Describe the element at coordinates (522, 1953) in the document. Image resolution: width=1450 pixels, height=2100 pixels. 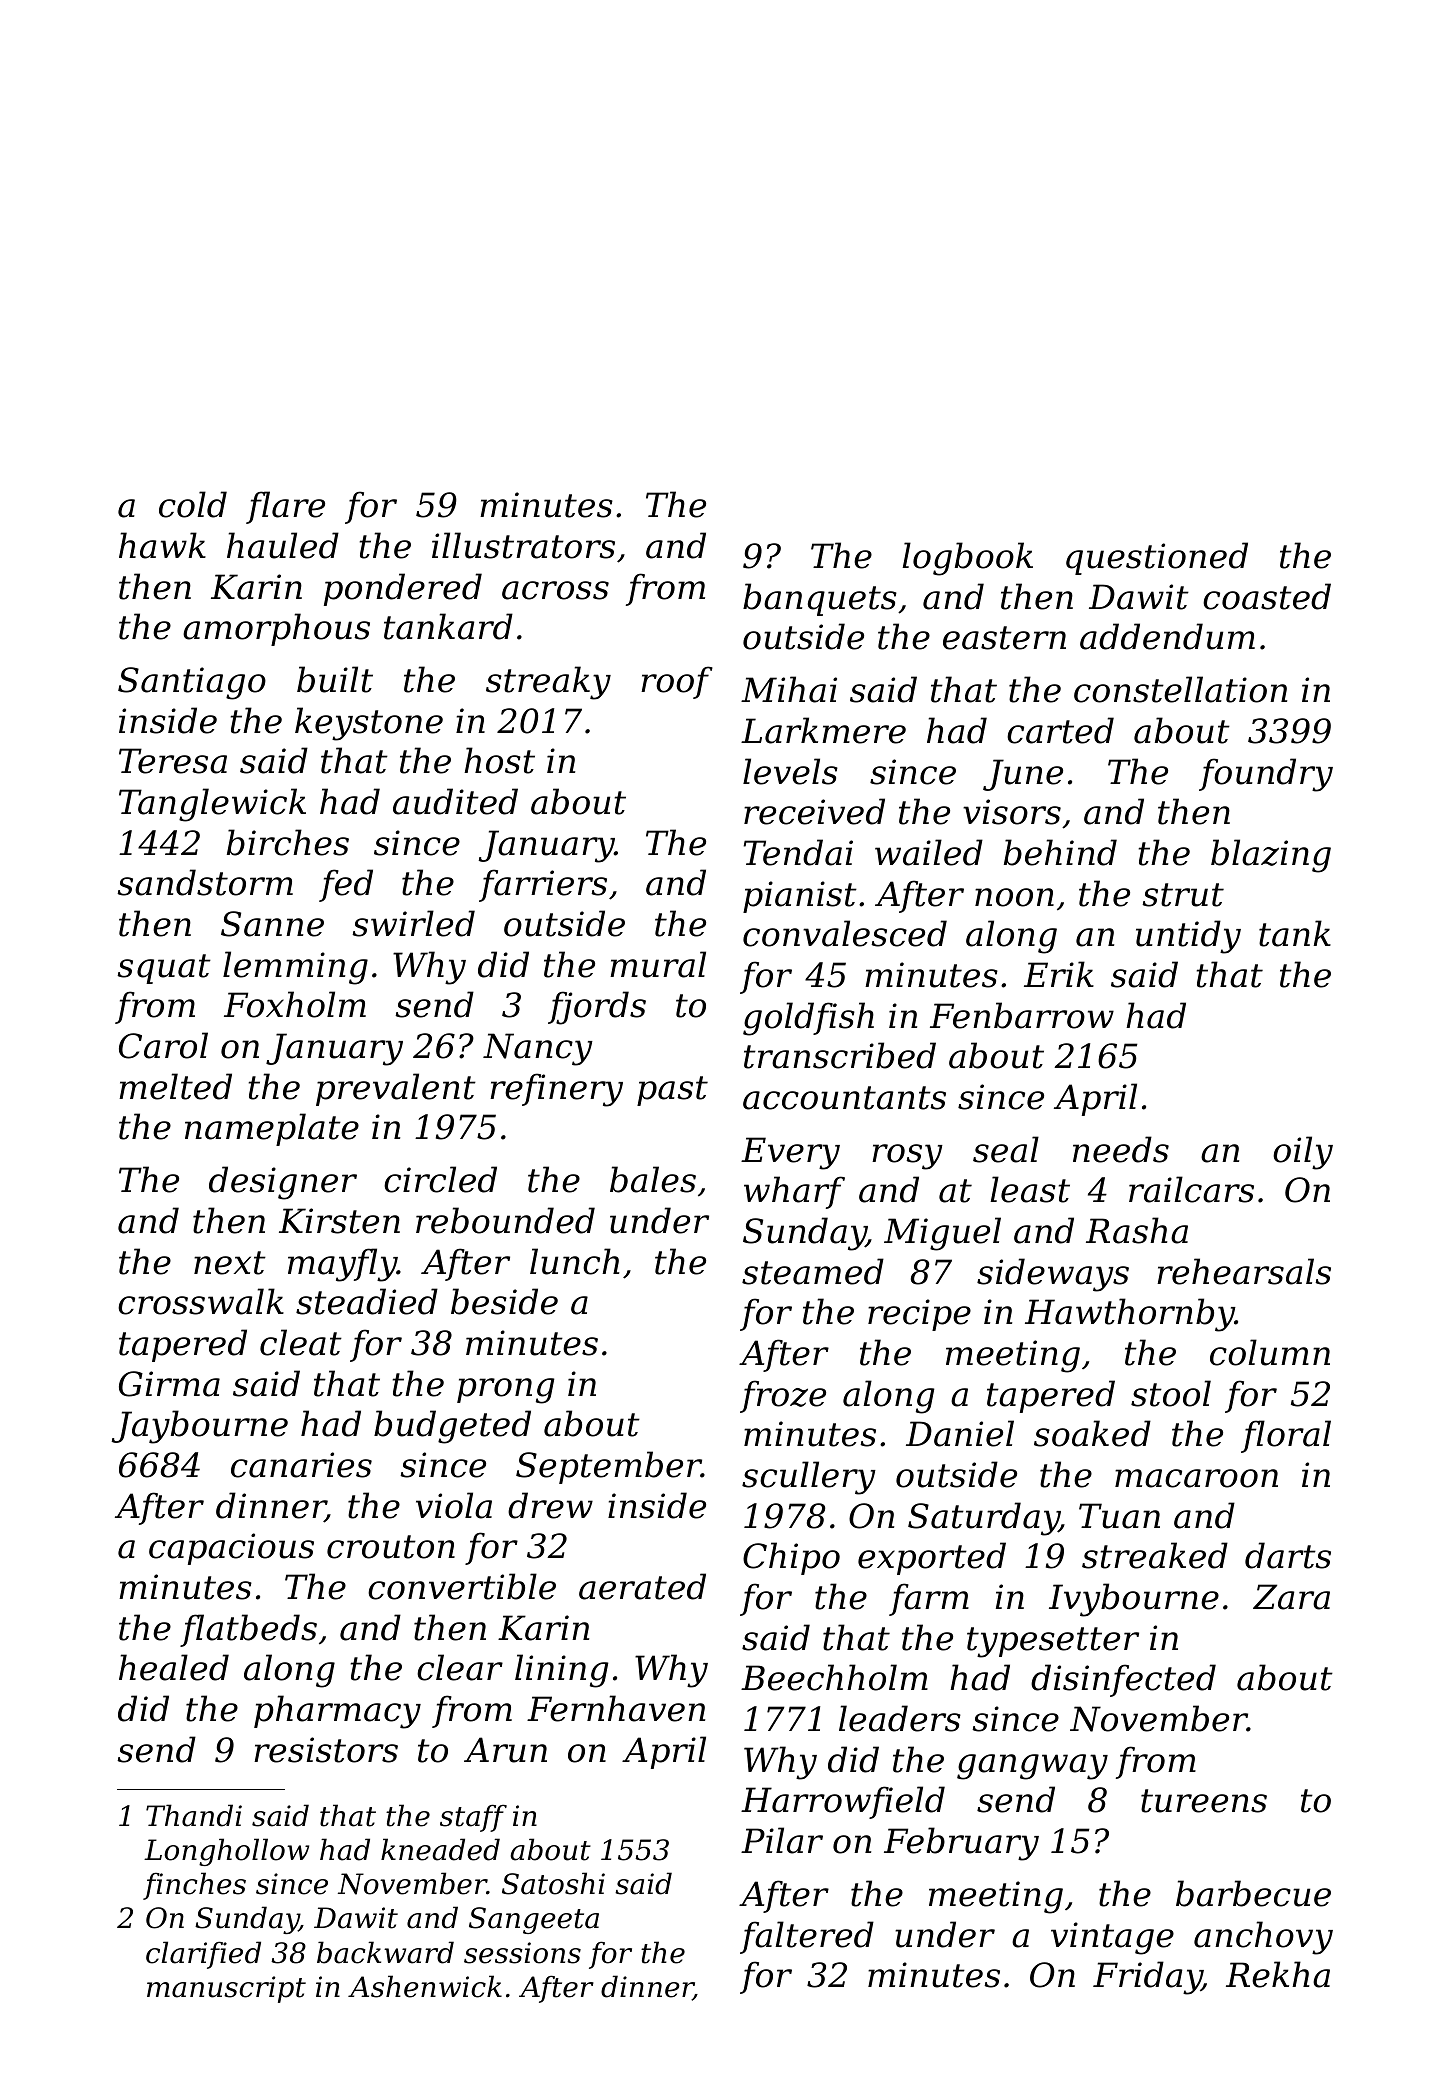
I see `sessions` at that location.
